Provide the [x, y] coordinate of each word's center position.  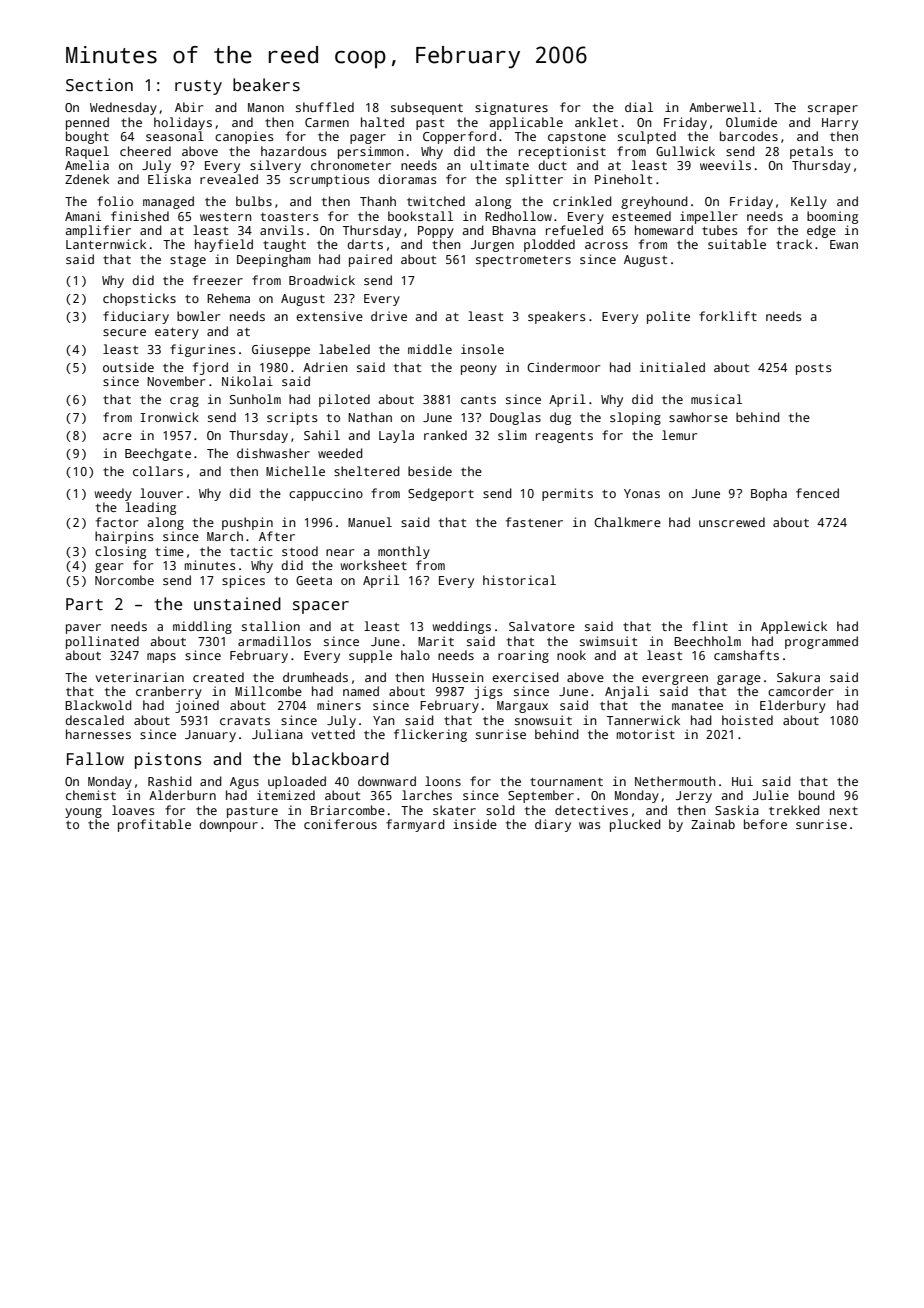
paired [370, 260]
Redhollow [518, 216]
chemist [91, 795]
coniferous [340, 824]
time [169, 551]
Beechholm [707, 641]
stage [188, 261]
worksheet [374, 565]
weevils [725, 165]
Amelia [87, 165]
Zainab [713, 824]
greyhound [654, 202]
